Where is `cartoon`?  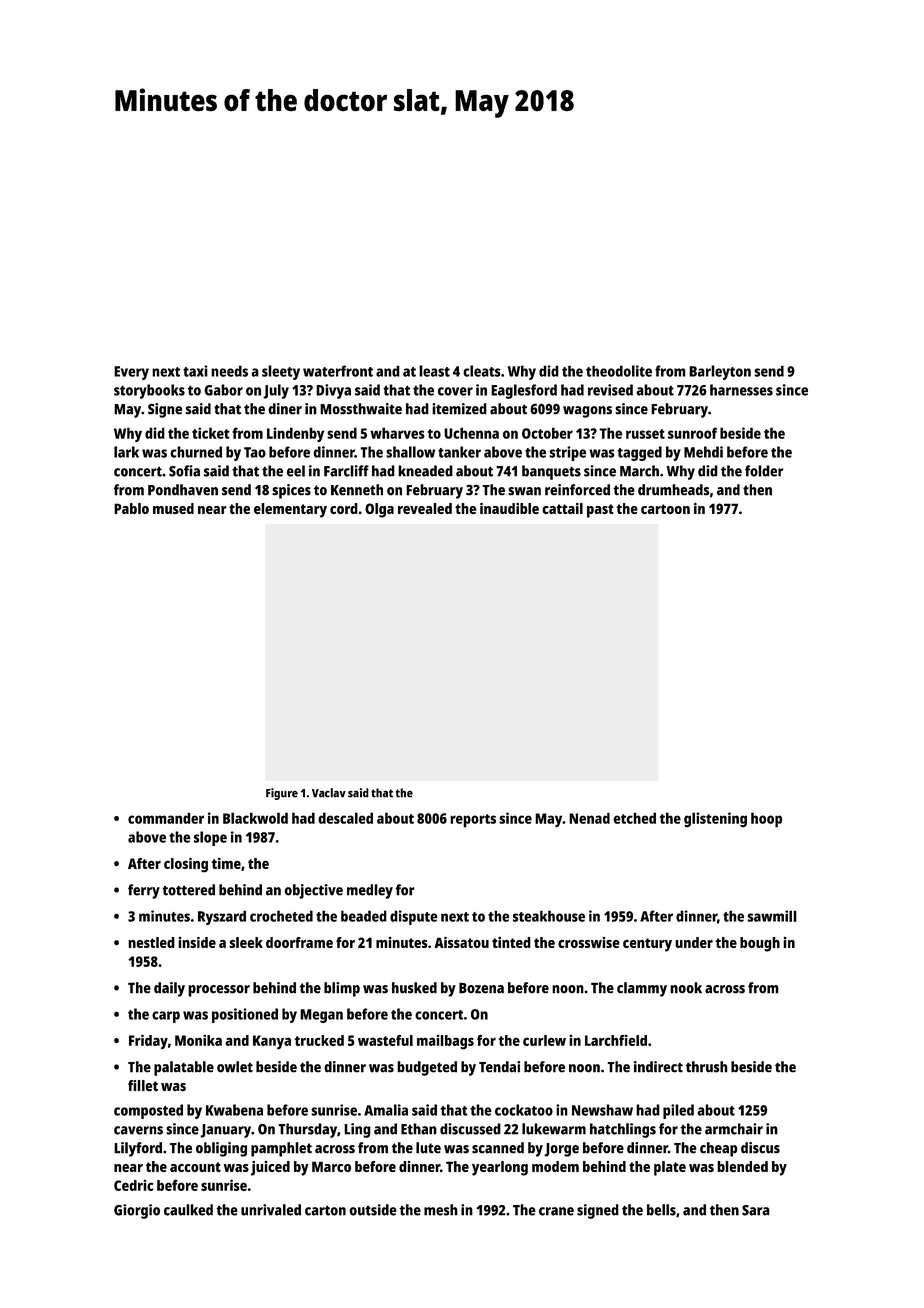 cartoon is located at coordinates (665, 509).
